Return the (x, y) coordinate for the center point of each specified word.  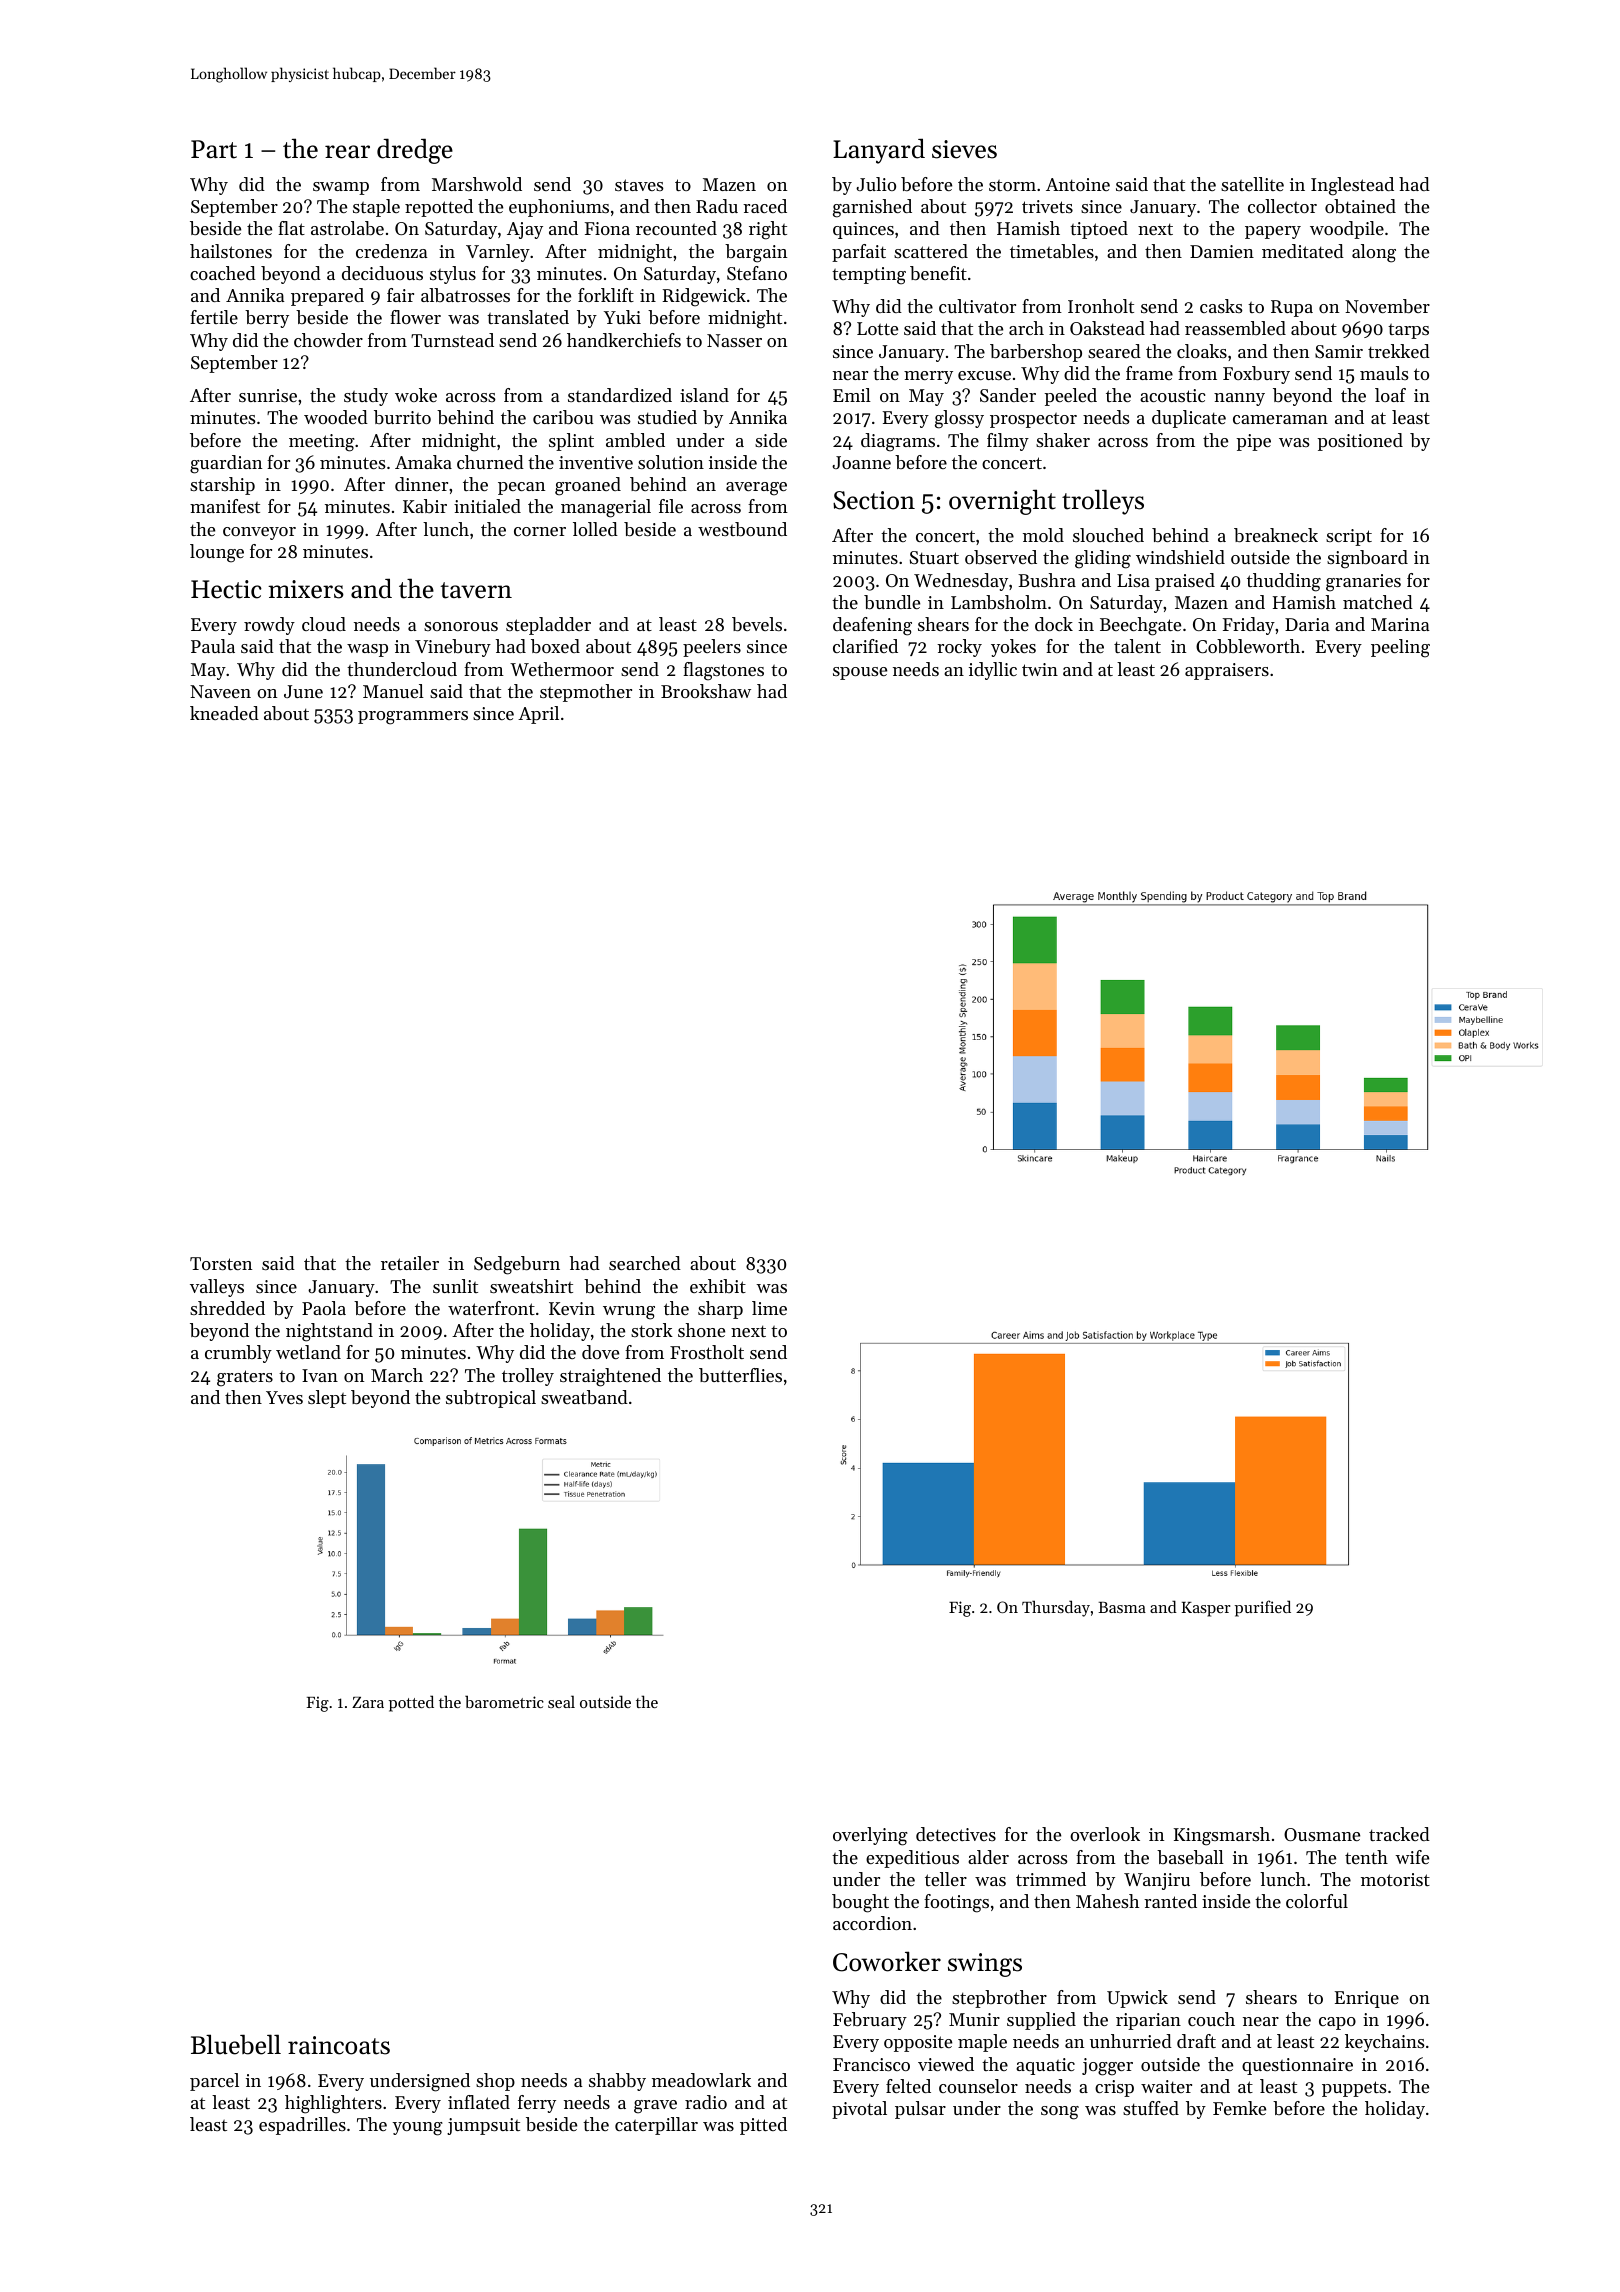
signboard (1367, 559)
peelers (712, 648)
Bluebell (236, 2044)
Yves (284, 1397)
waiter (1166, 2086)
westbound (742, 529)
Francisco (871, 2064)
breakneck (1276, 535)
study (366, 397)
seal (561, 1701)
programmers (413, 718)
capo (1337, 2023)
